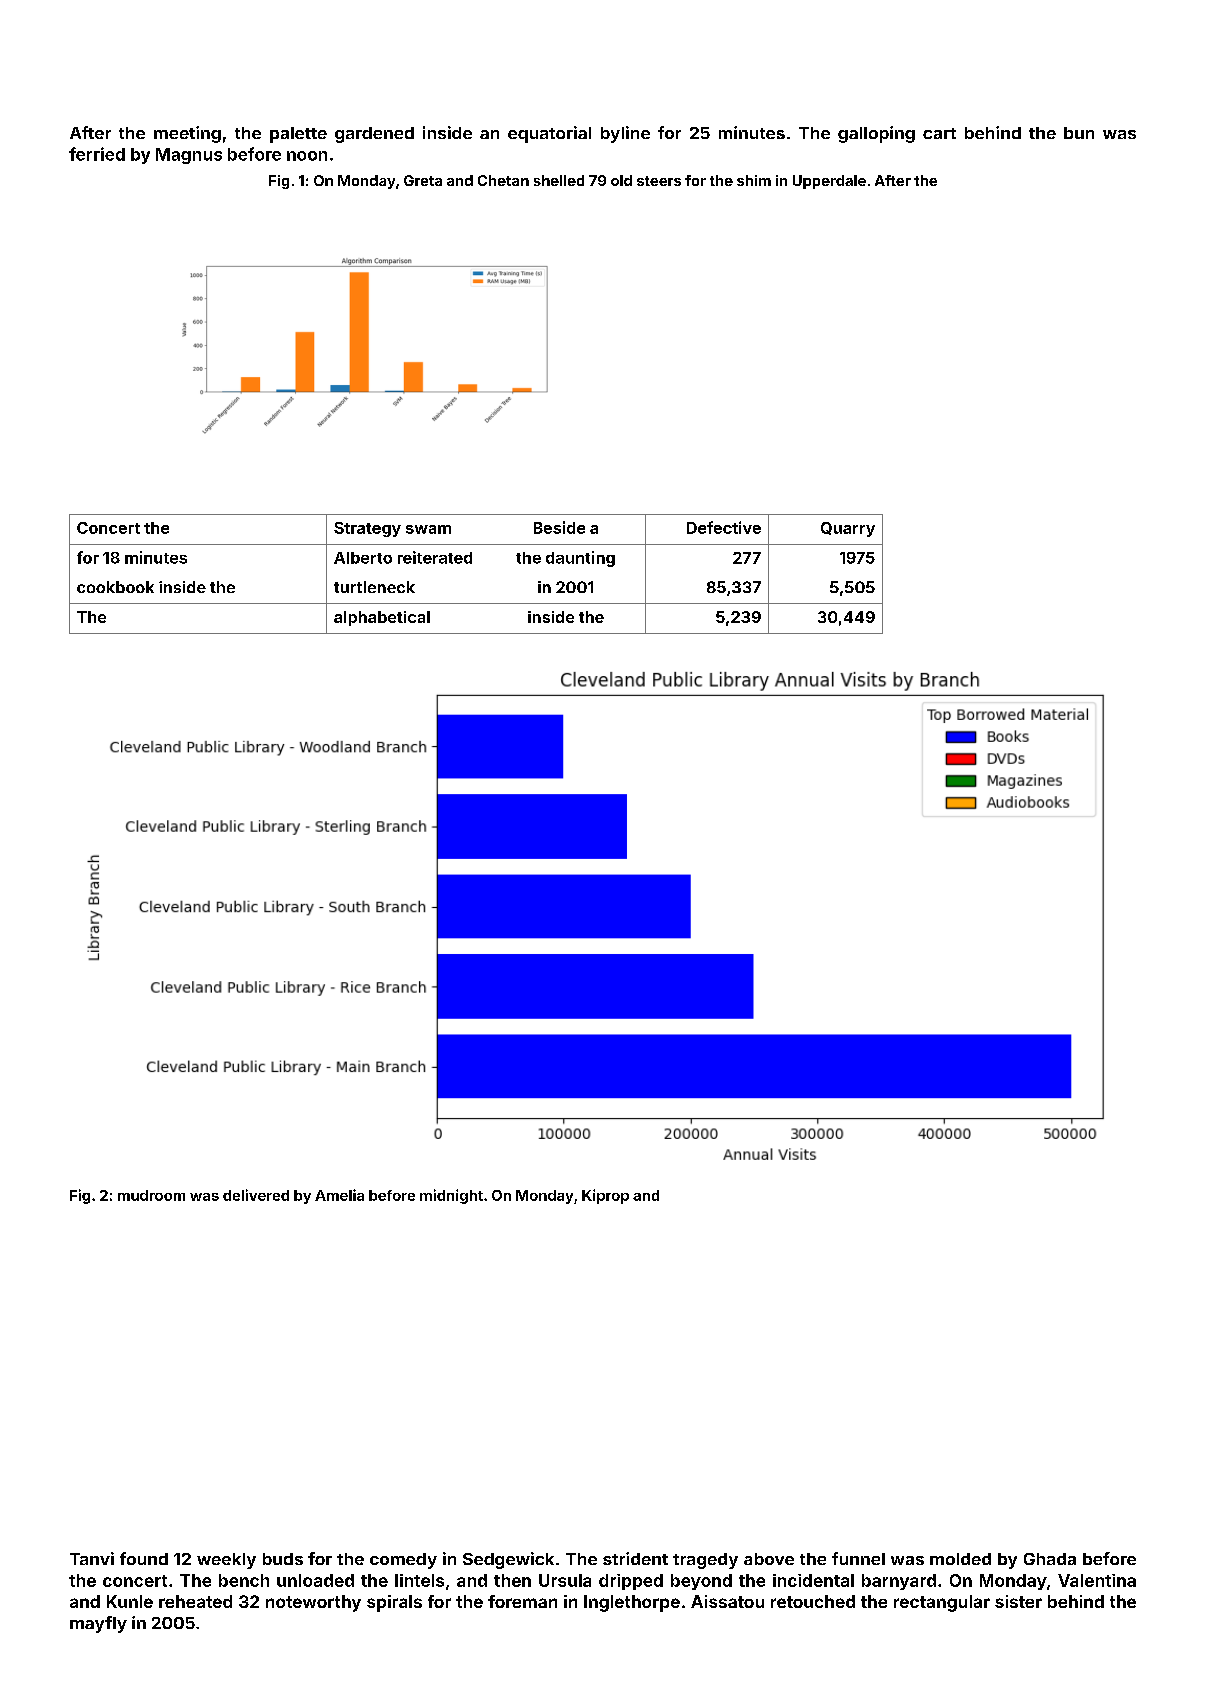  Describe the element at coordinates (382, 618) in the document. I see `alphabetical` at that location.
